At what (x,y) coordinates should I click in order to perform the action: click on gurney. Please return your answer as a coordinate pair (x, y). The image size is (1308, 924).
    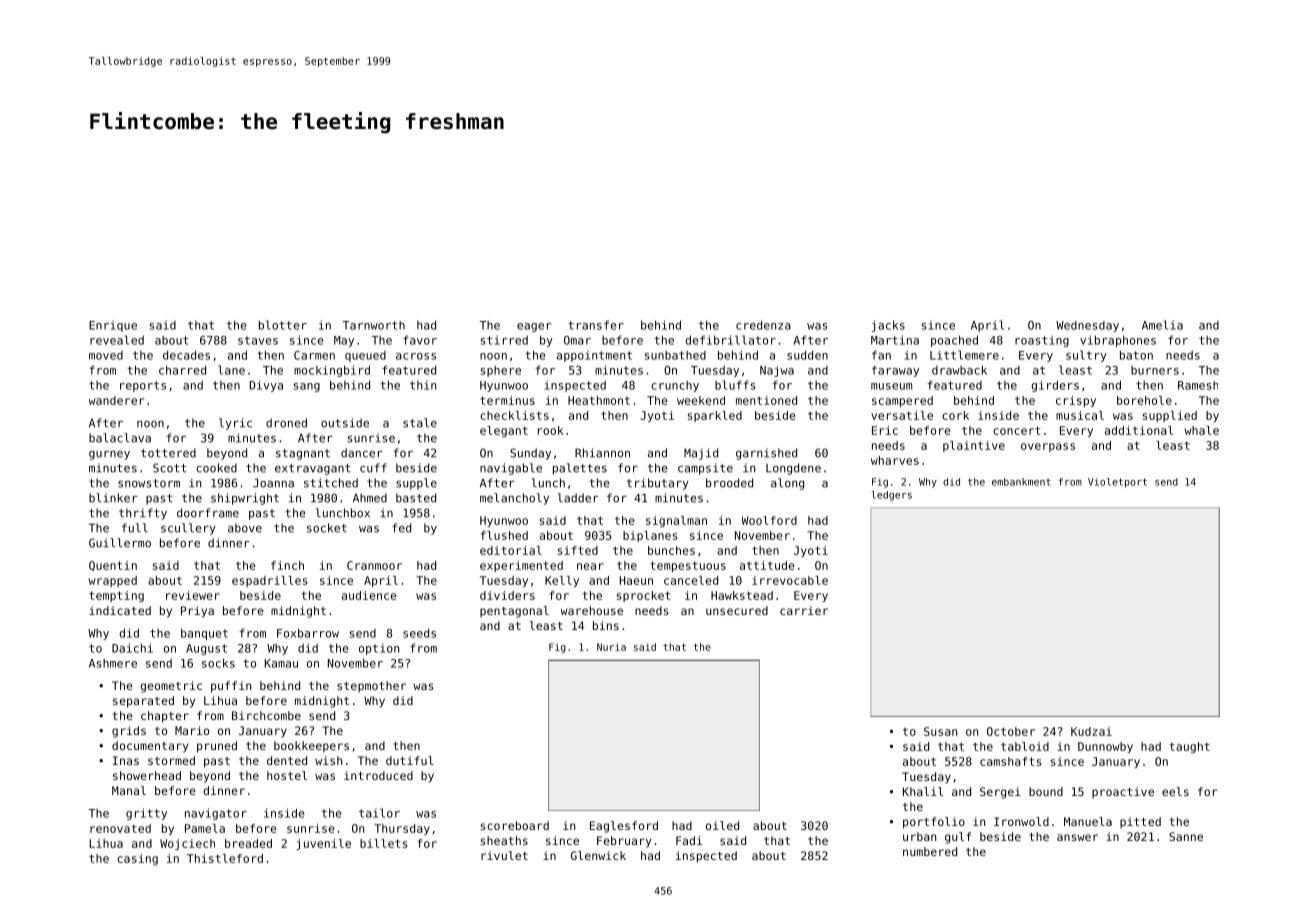
    Looking at the image, I should click on (109, 455).
